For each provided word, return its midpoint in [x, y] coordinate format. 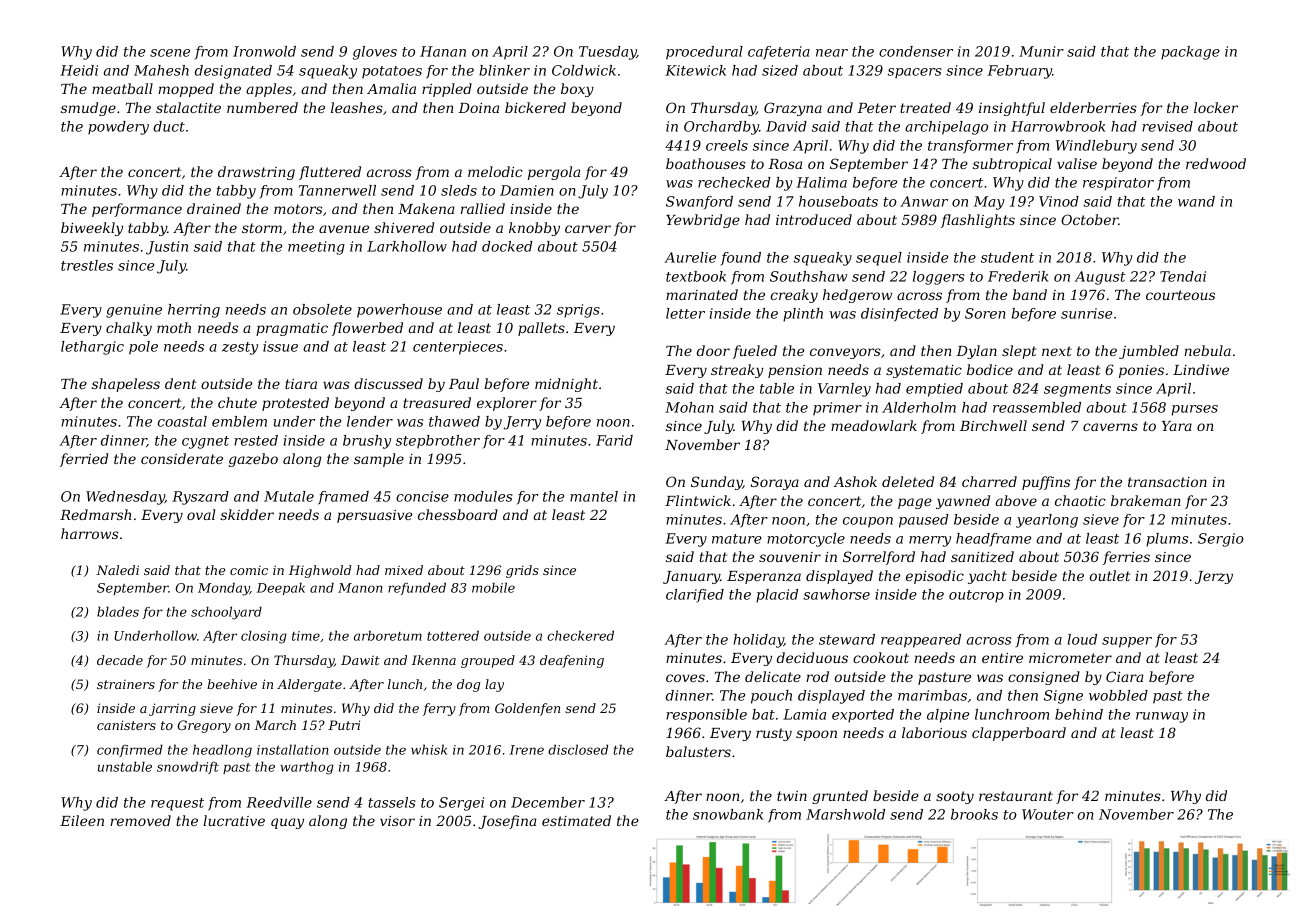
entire [1002, 658]
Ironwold [264, 51]
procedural [704, 53]
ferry [439, 709]
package [1190, 53]
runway [1162, 717]
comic [249, 570]
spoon [816, 735]
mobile [493, 587]
